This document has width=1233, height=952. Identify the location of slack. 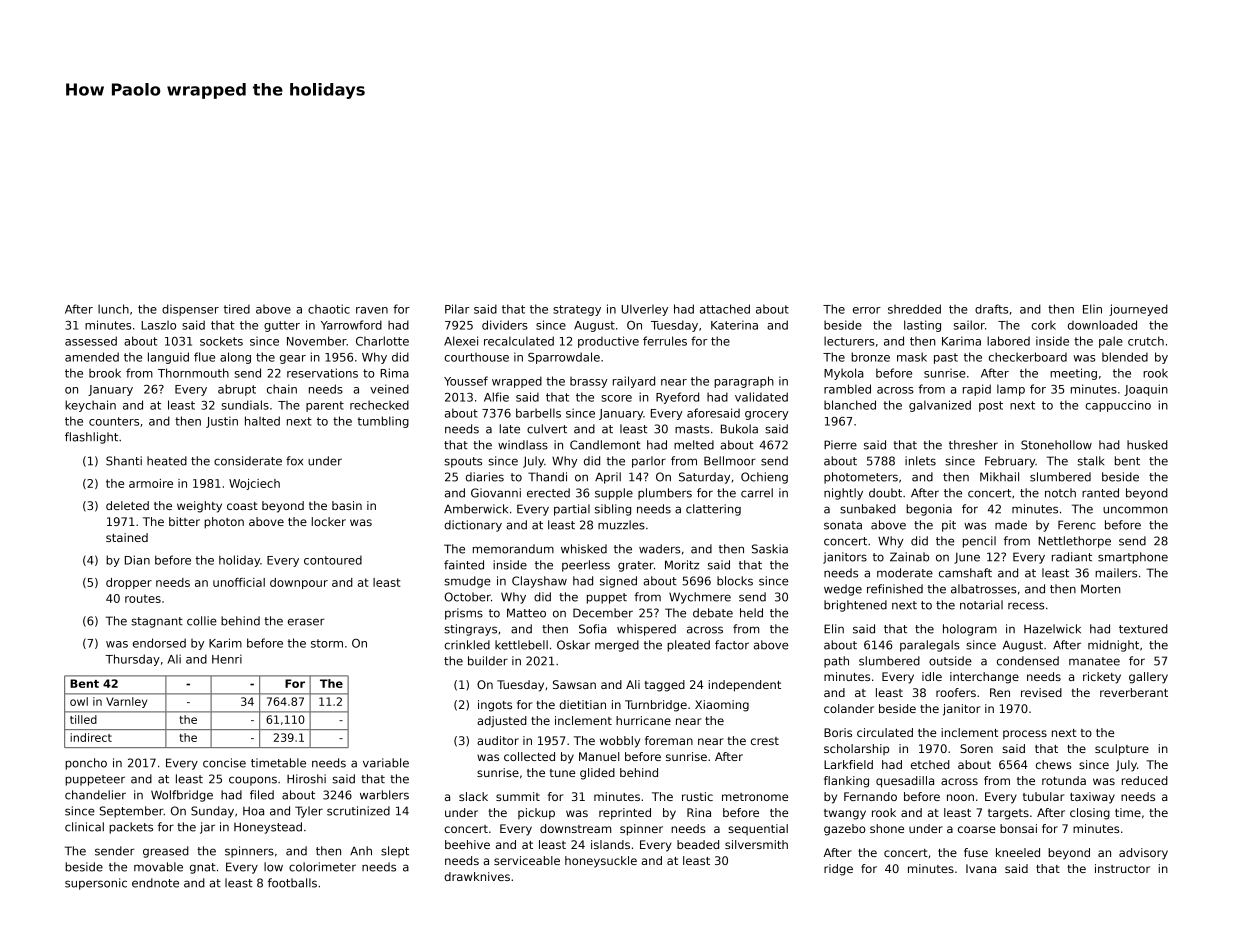
(473, 796).
